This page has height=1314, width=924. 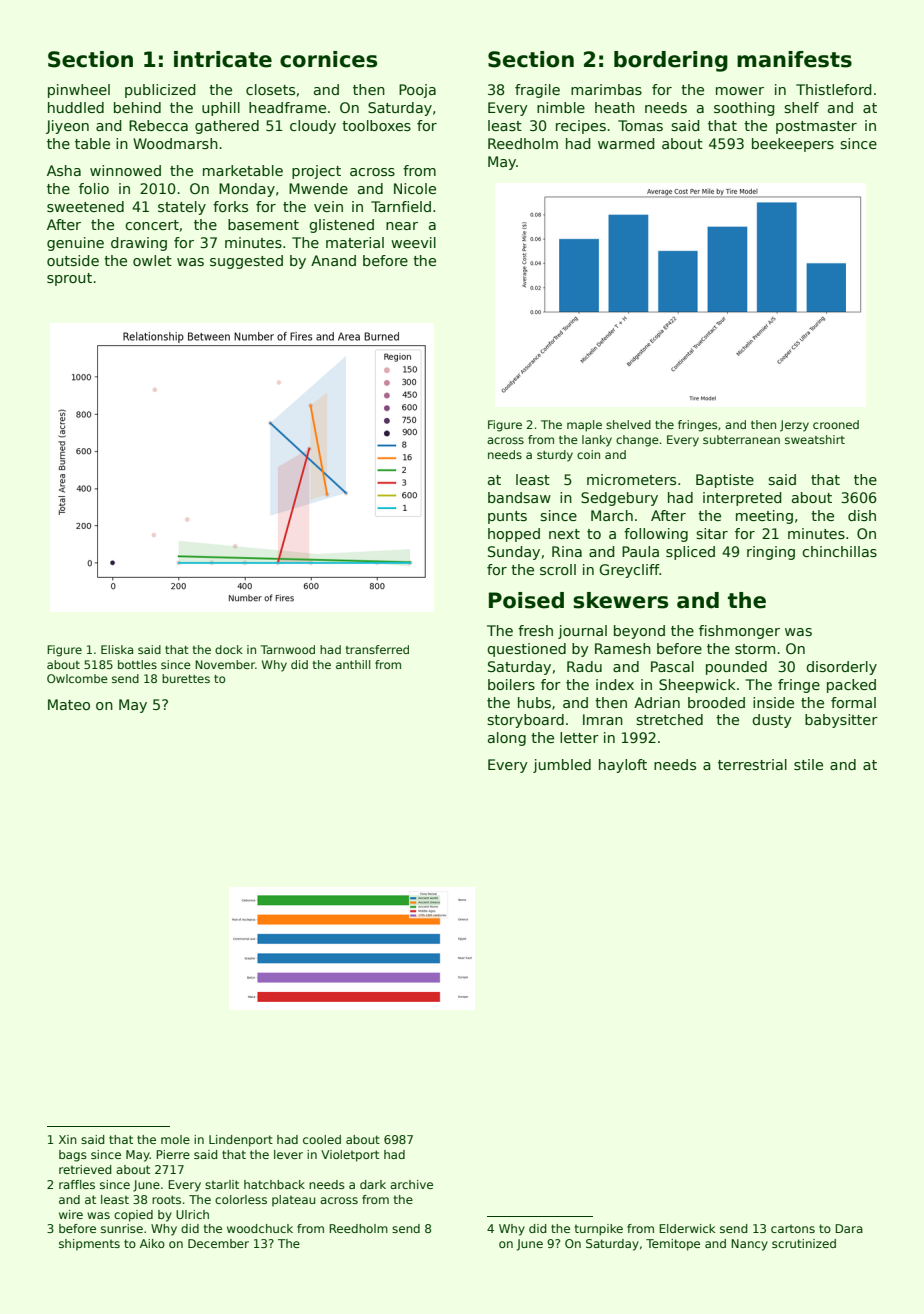 What do you see at coordinates (186, 678) in the page?
I see `burettes` at bounding box center [186, 678].
